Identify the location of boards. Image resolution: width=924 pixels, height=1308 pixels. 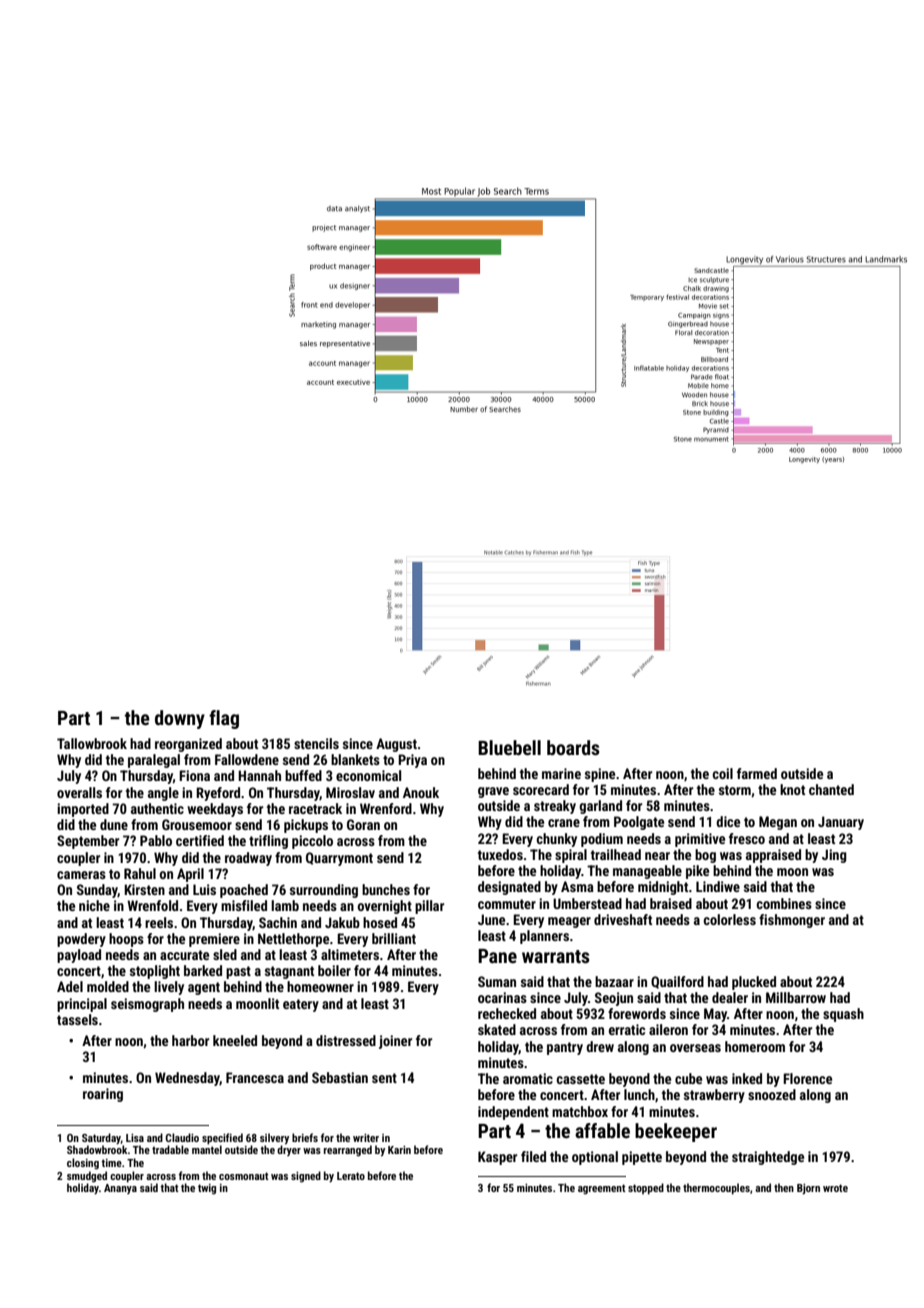
(573, 747).
